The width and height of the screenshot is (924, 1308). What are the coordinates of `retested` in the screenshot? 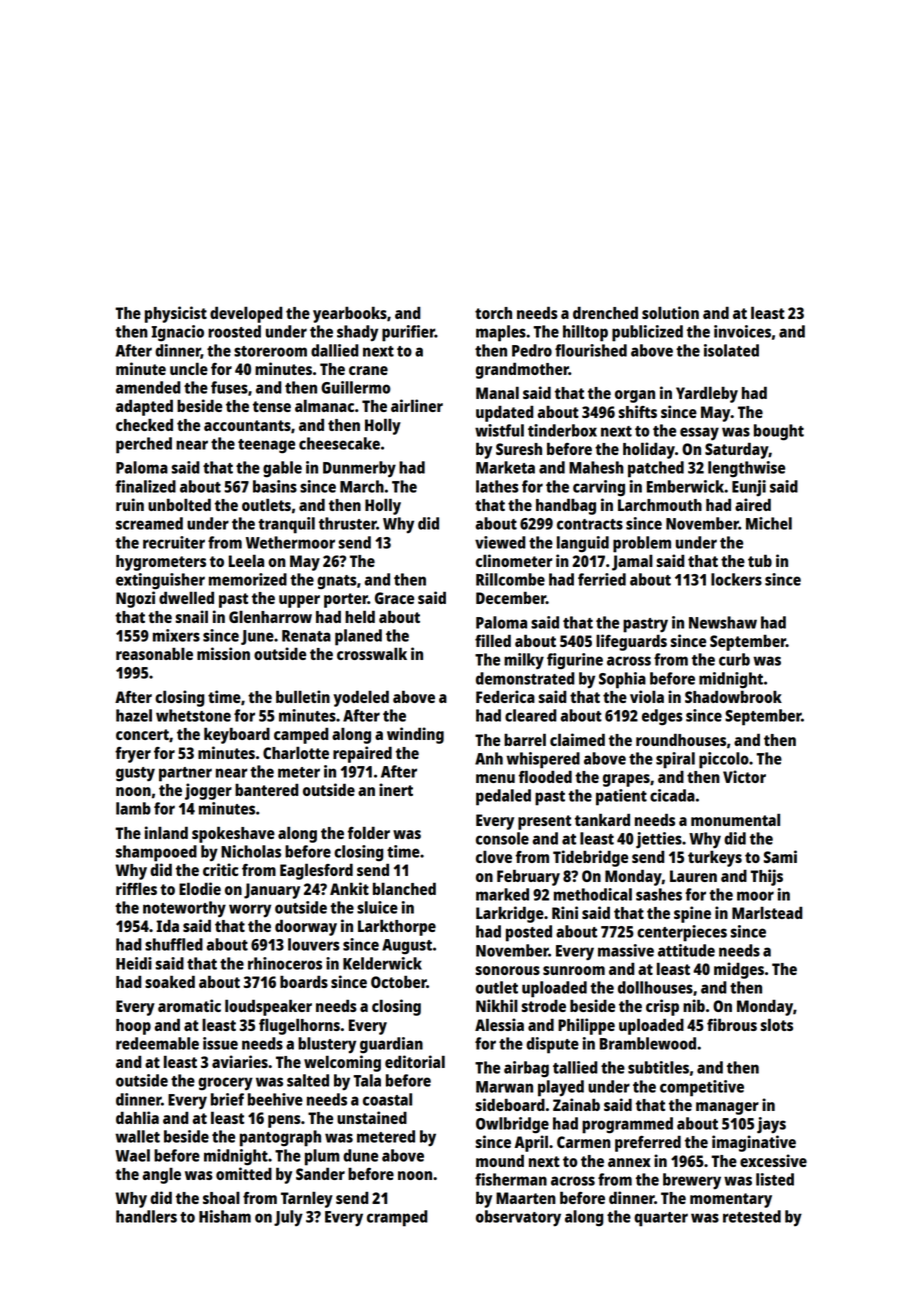 It's located at (752, 1216).
